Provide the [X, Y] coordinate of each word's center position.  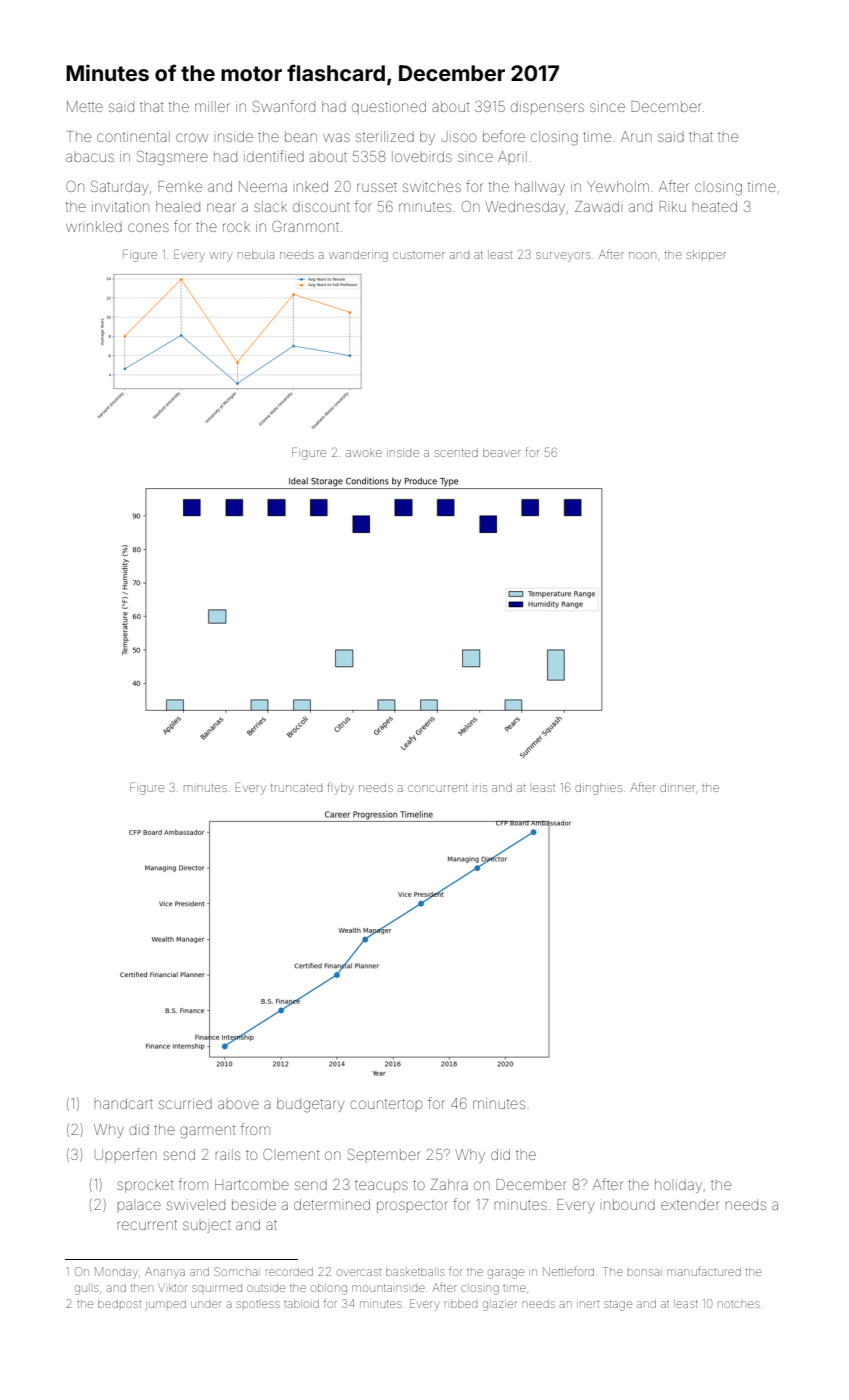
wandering [358, 256]
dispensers [547, 108]
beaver [502, 452]
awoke [364, 452]
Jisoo [458, 136]
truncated [296, 788]
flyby [340, 788]
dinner [677, 787]
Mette [85, 106]
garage [506, 1274]
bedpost [119, 1304]
